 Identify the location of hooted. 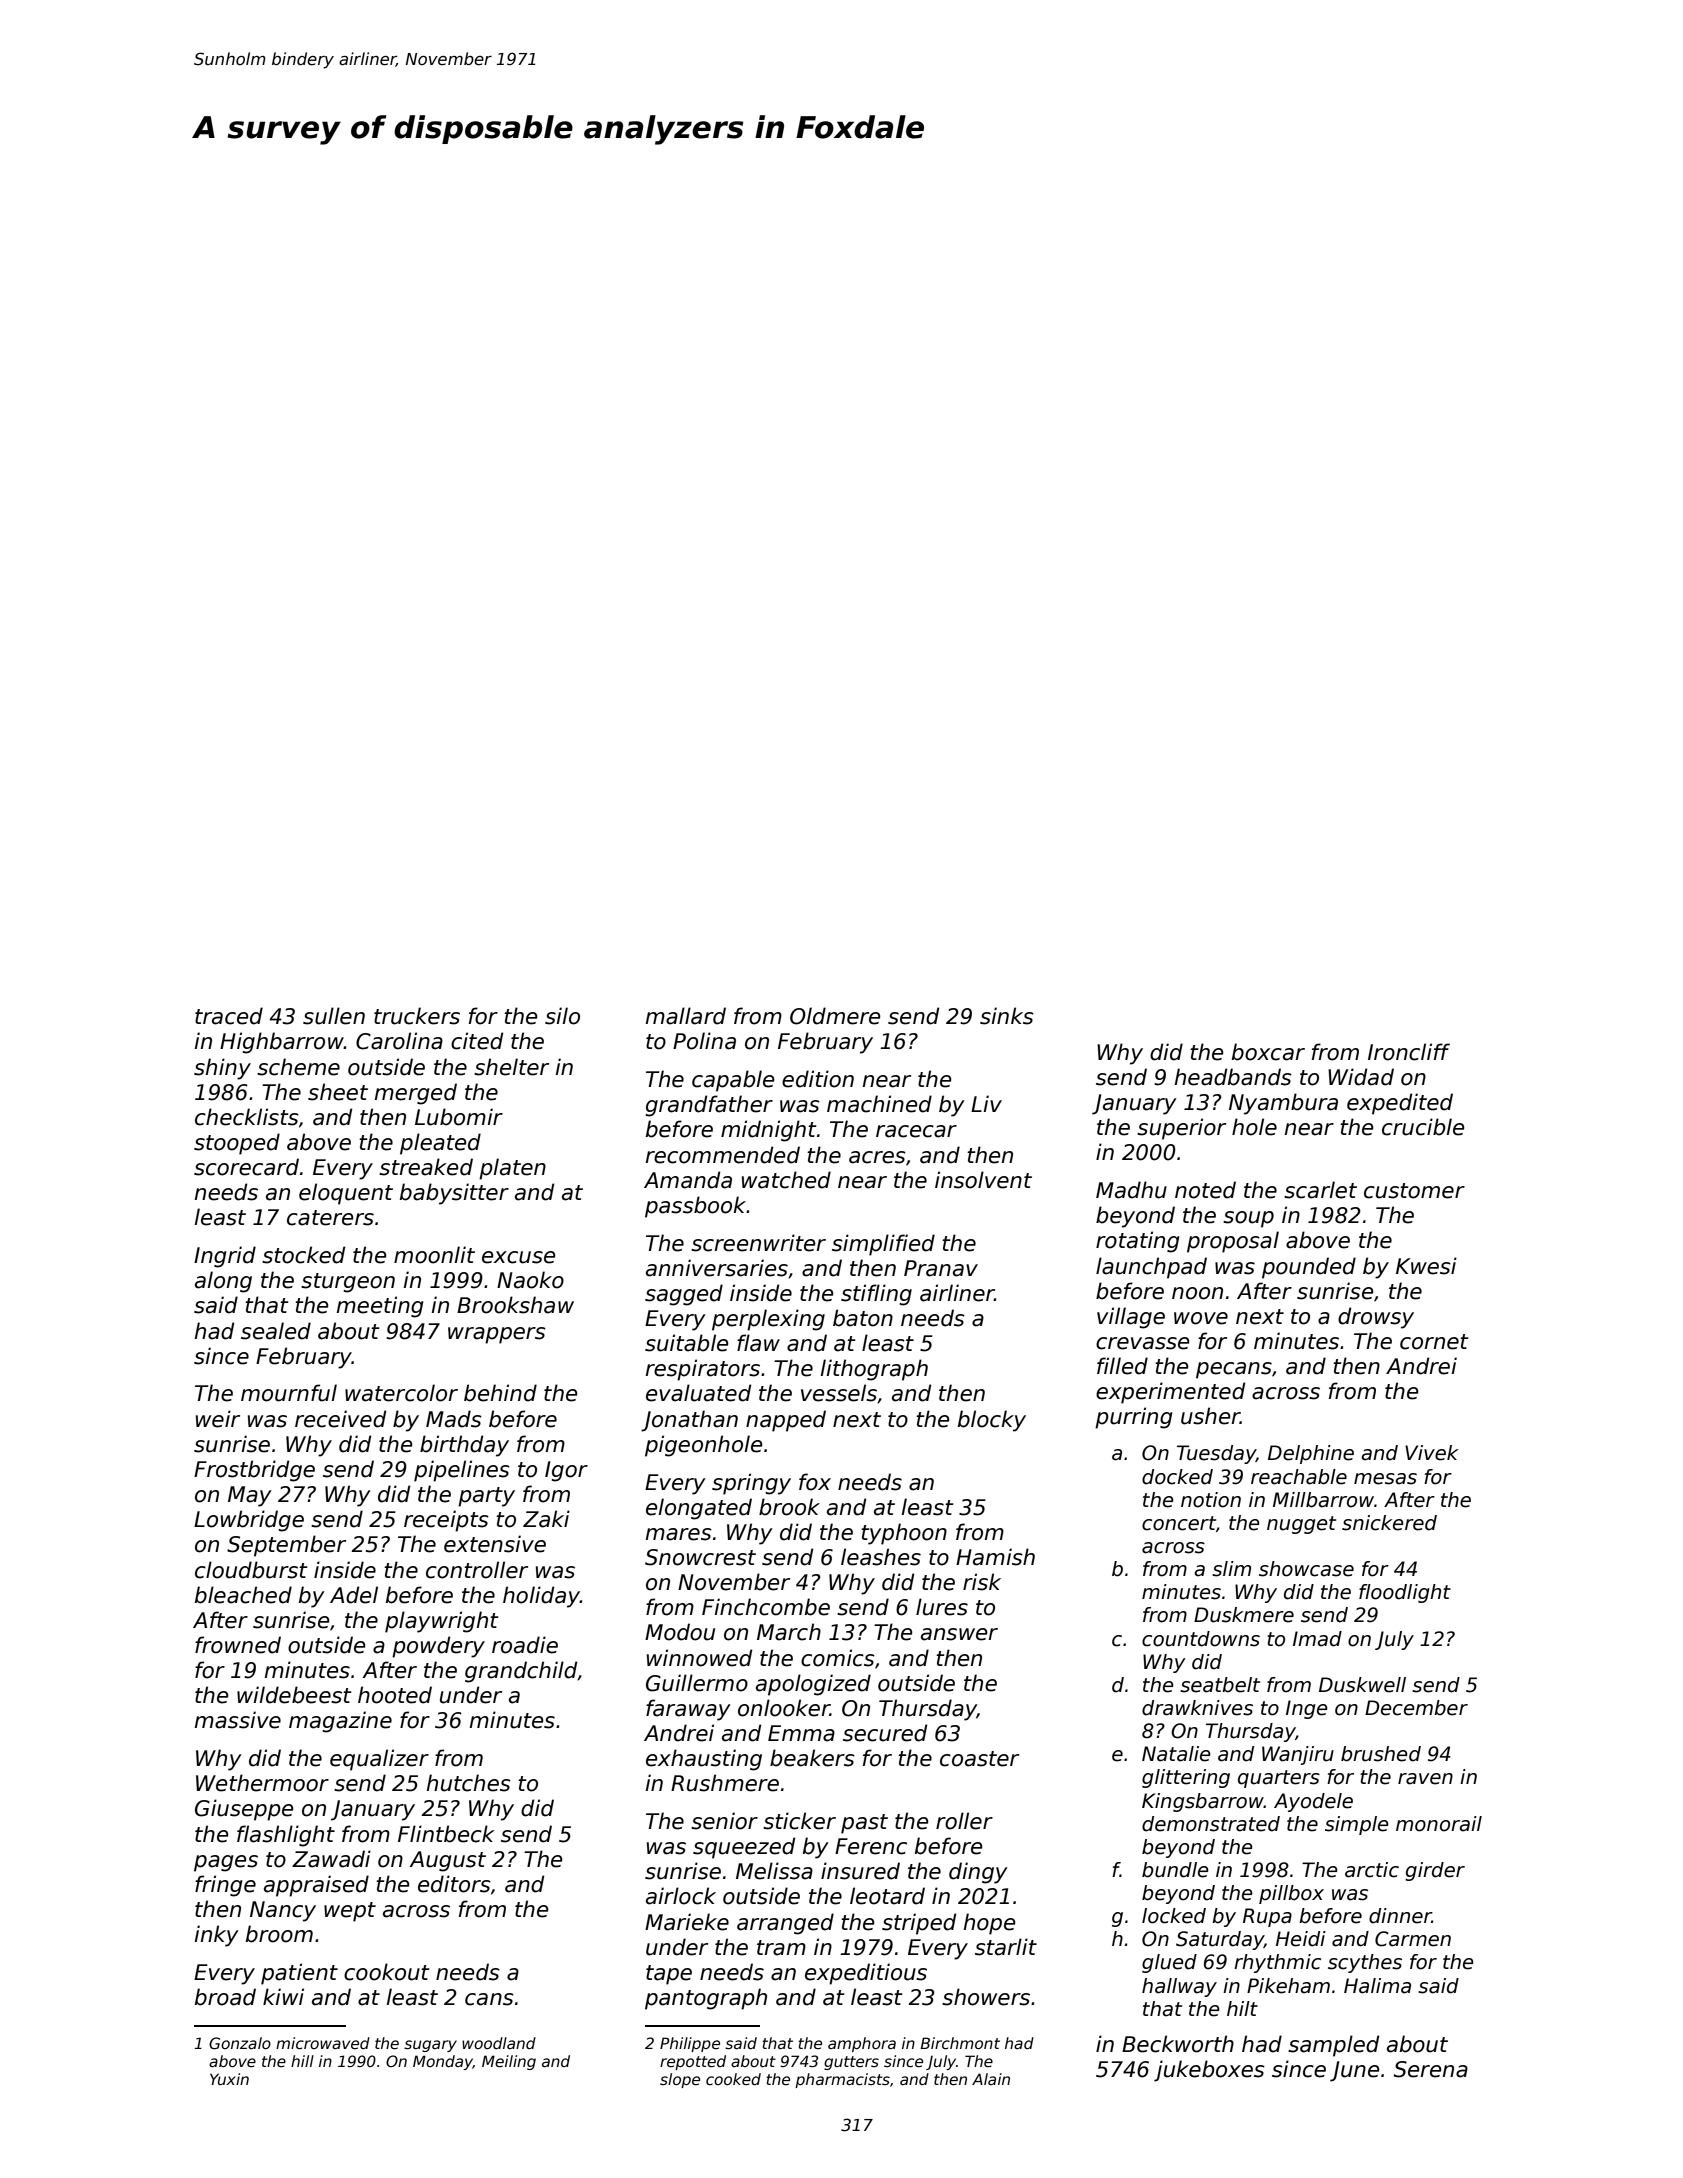
(395, 1695).
